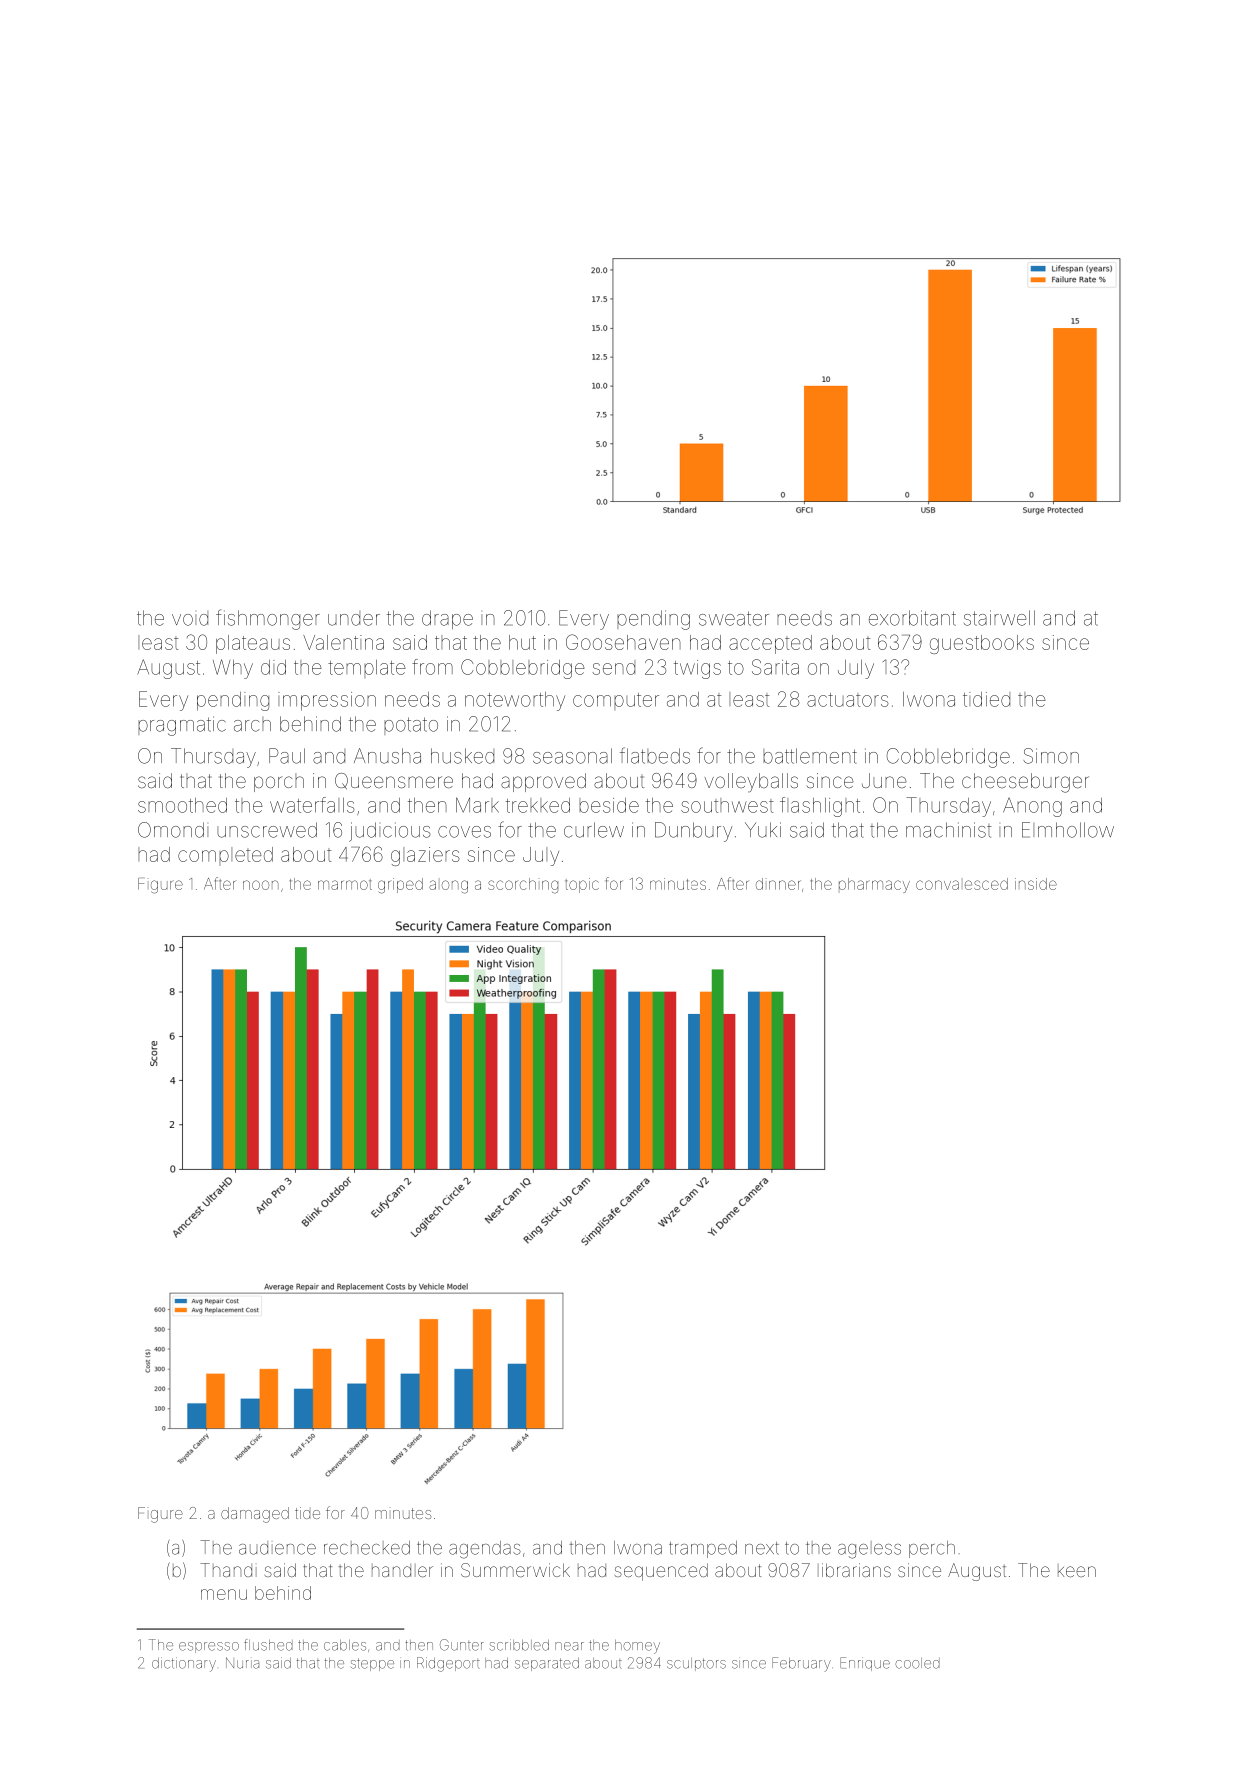 The width and height of the page is (1255, 1774). Describe the element at coordinates (372, 1664) in the page. I see `steppe` at that location.
